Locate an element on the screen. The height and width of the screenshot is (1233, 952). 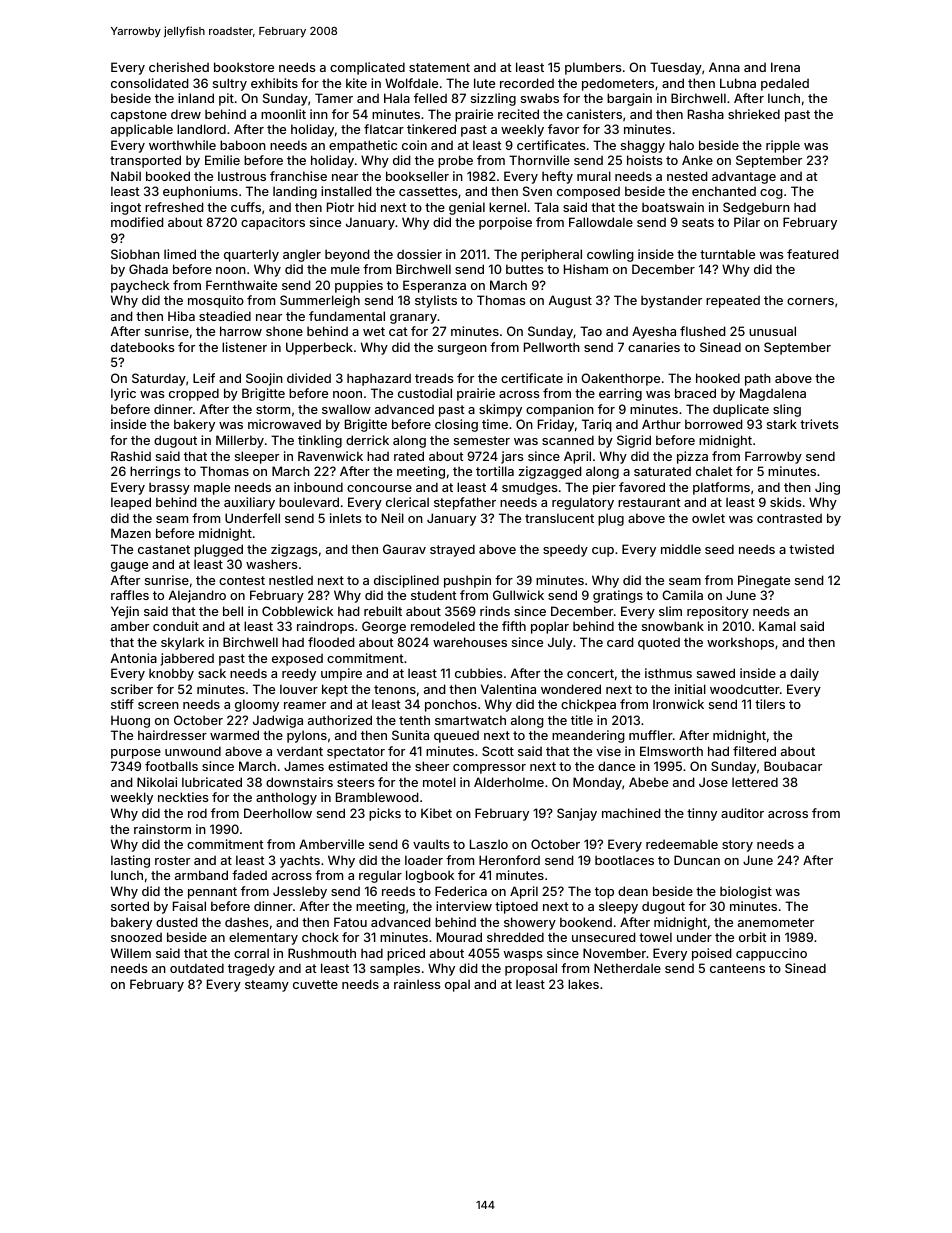
consolidated is located at coordinates (150, 83).
